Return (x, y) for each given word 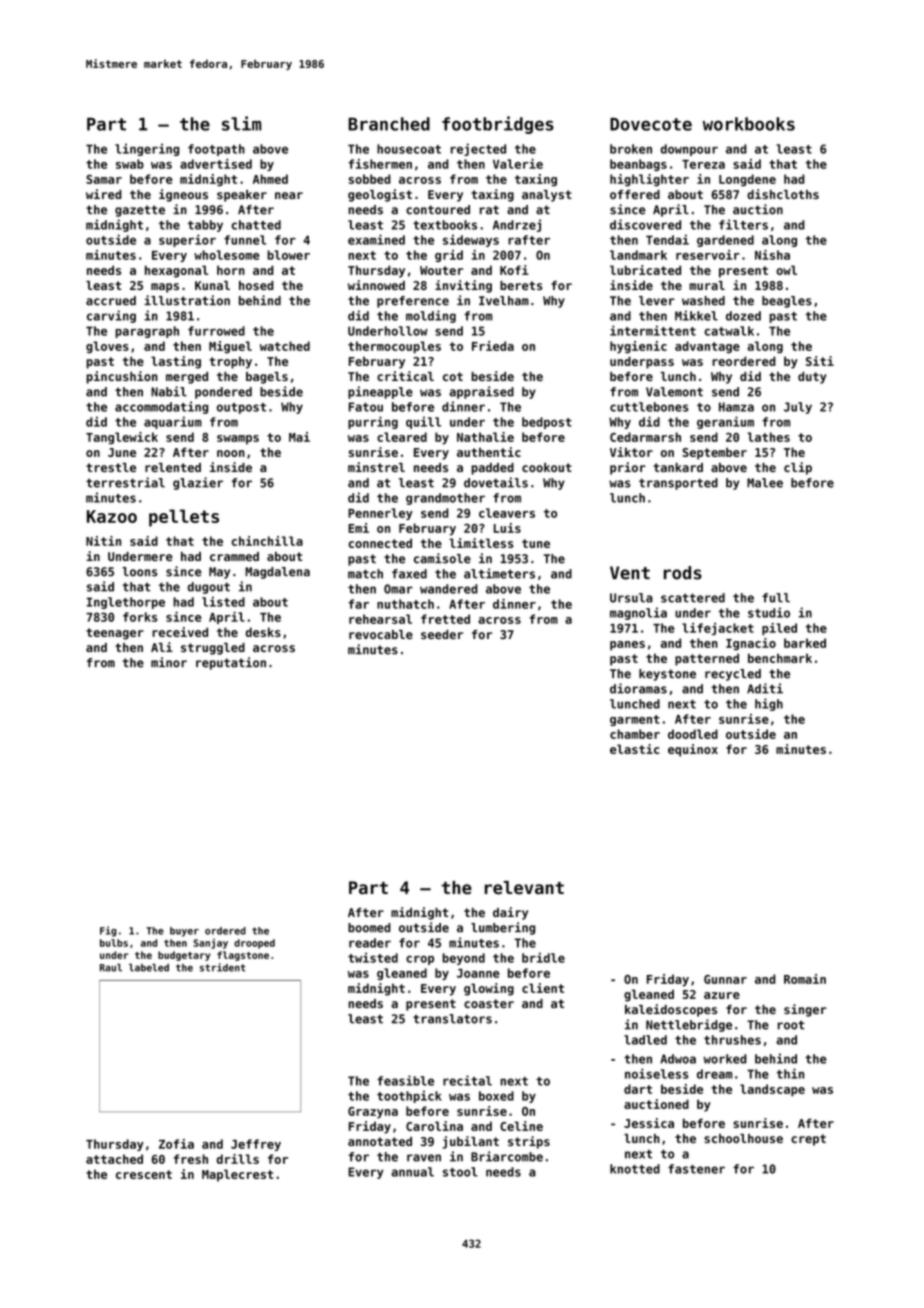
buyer (184, 932)
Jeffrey (256, 1145)
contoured (438, 210)
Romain (805, 979)
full (776, 598)
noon (231, 453)
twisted (373, 957)
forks (140, 617)
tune (536, 543)
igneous (183, 195)
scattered (693, 598)
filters (743, 224)
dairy (510, 913)
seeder (442, 634)
